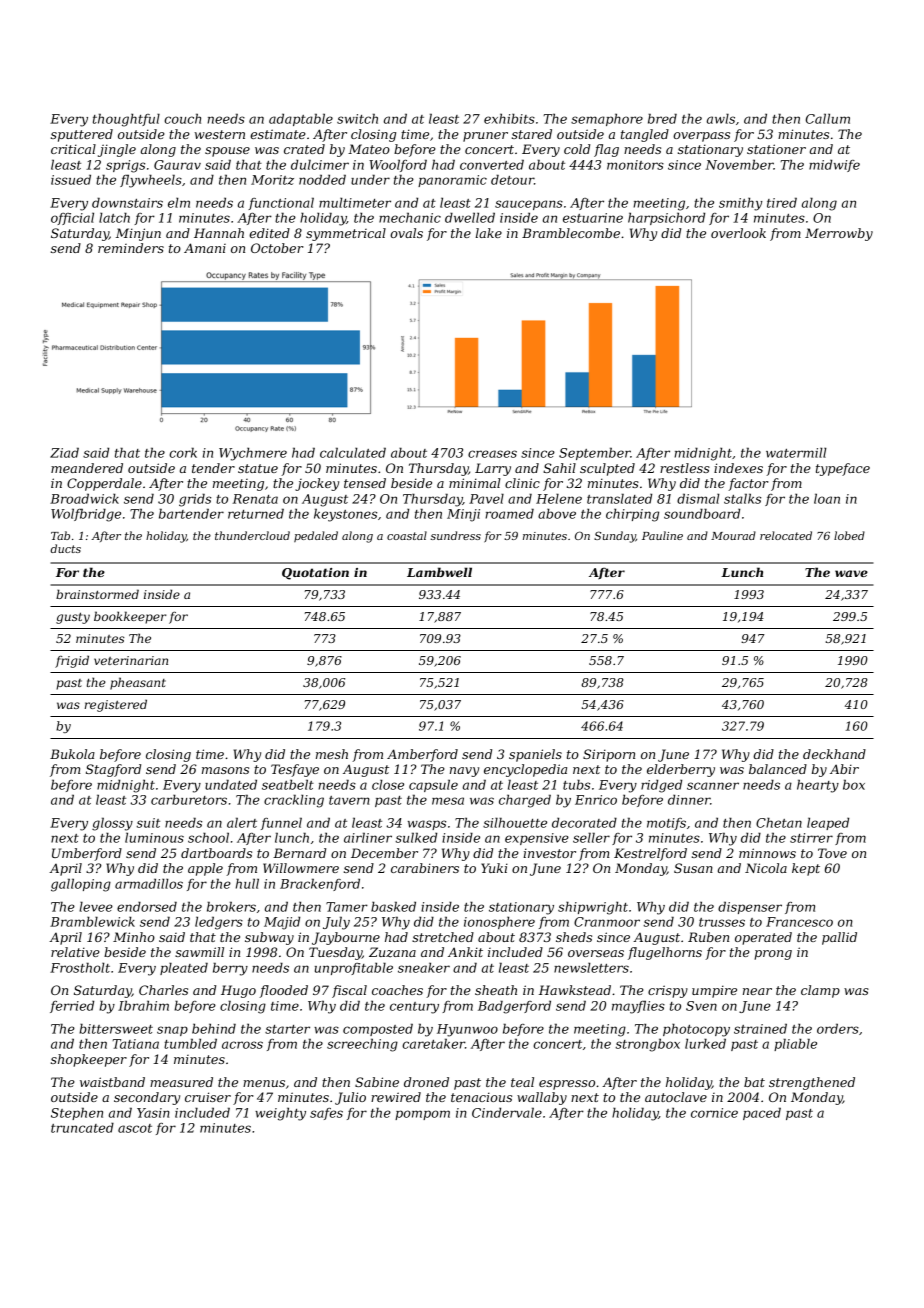  Describe the element at coordinates (114, 217) in the screenshot. I see `latch` at that location.
